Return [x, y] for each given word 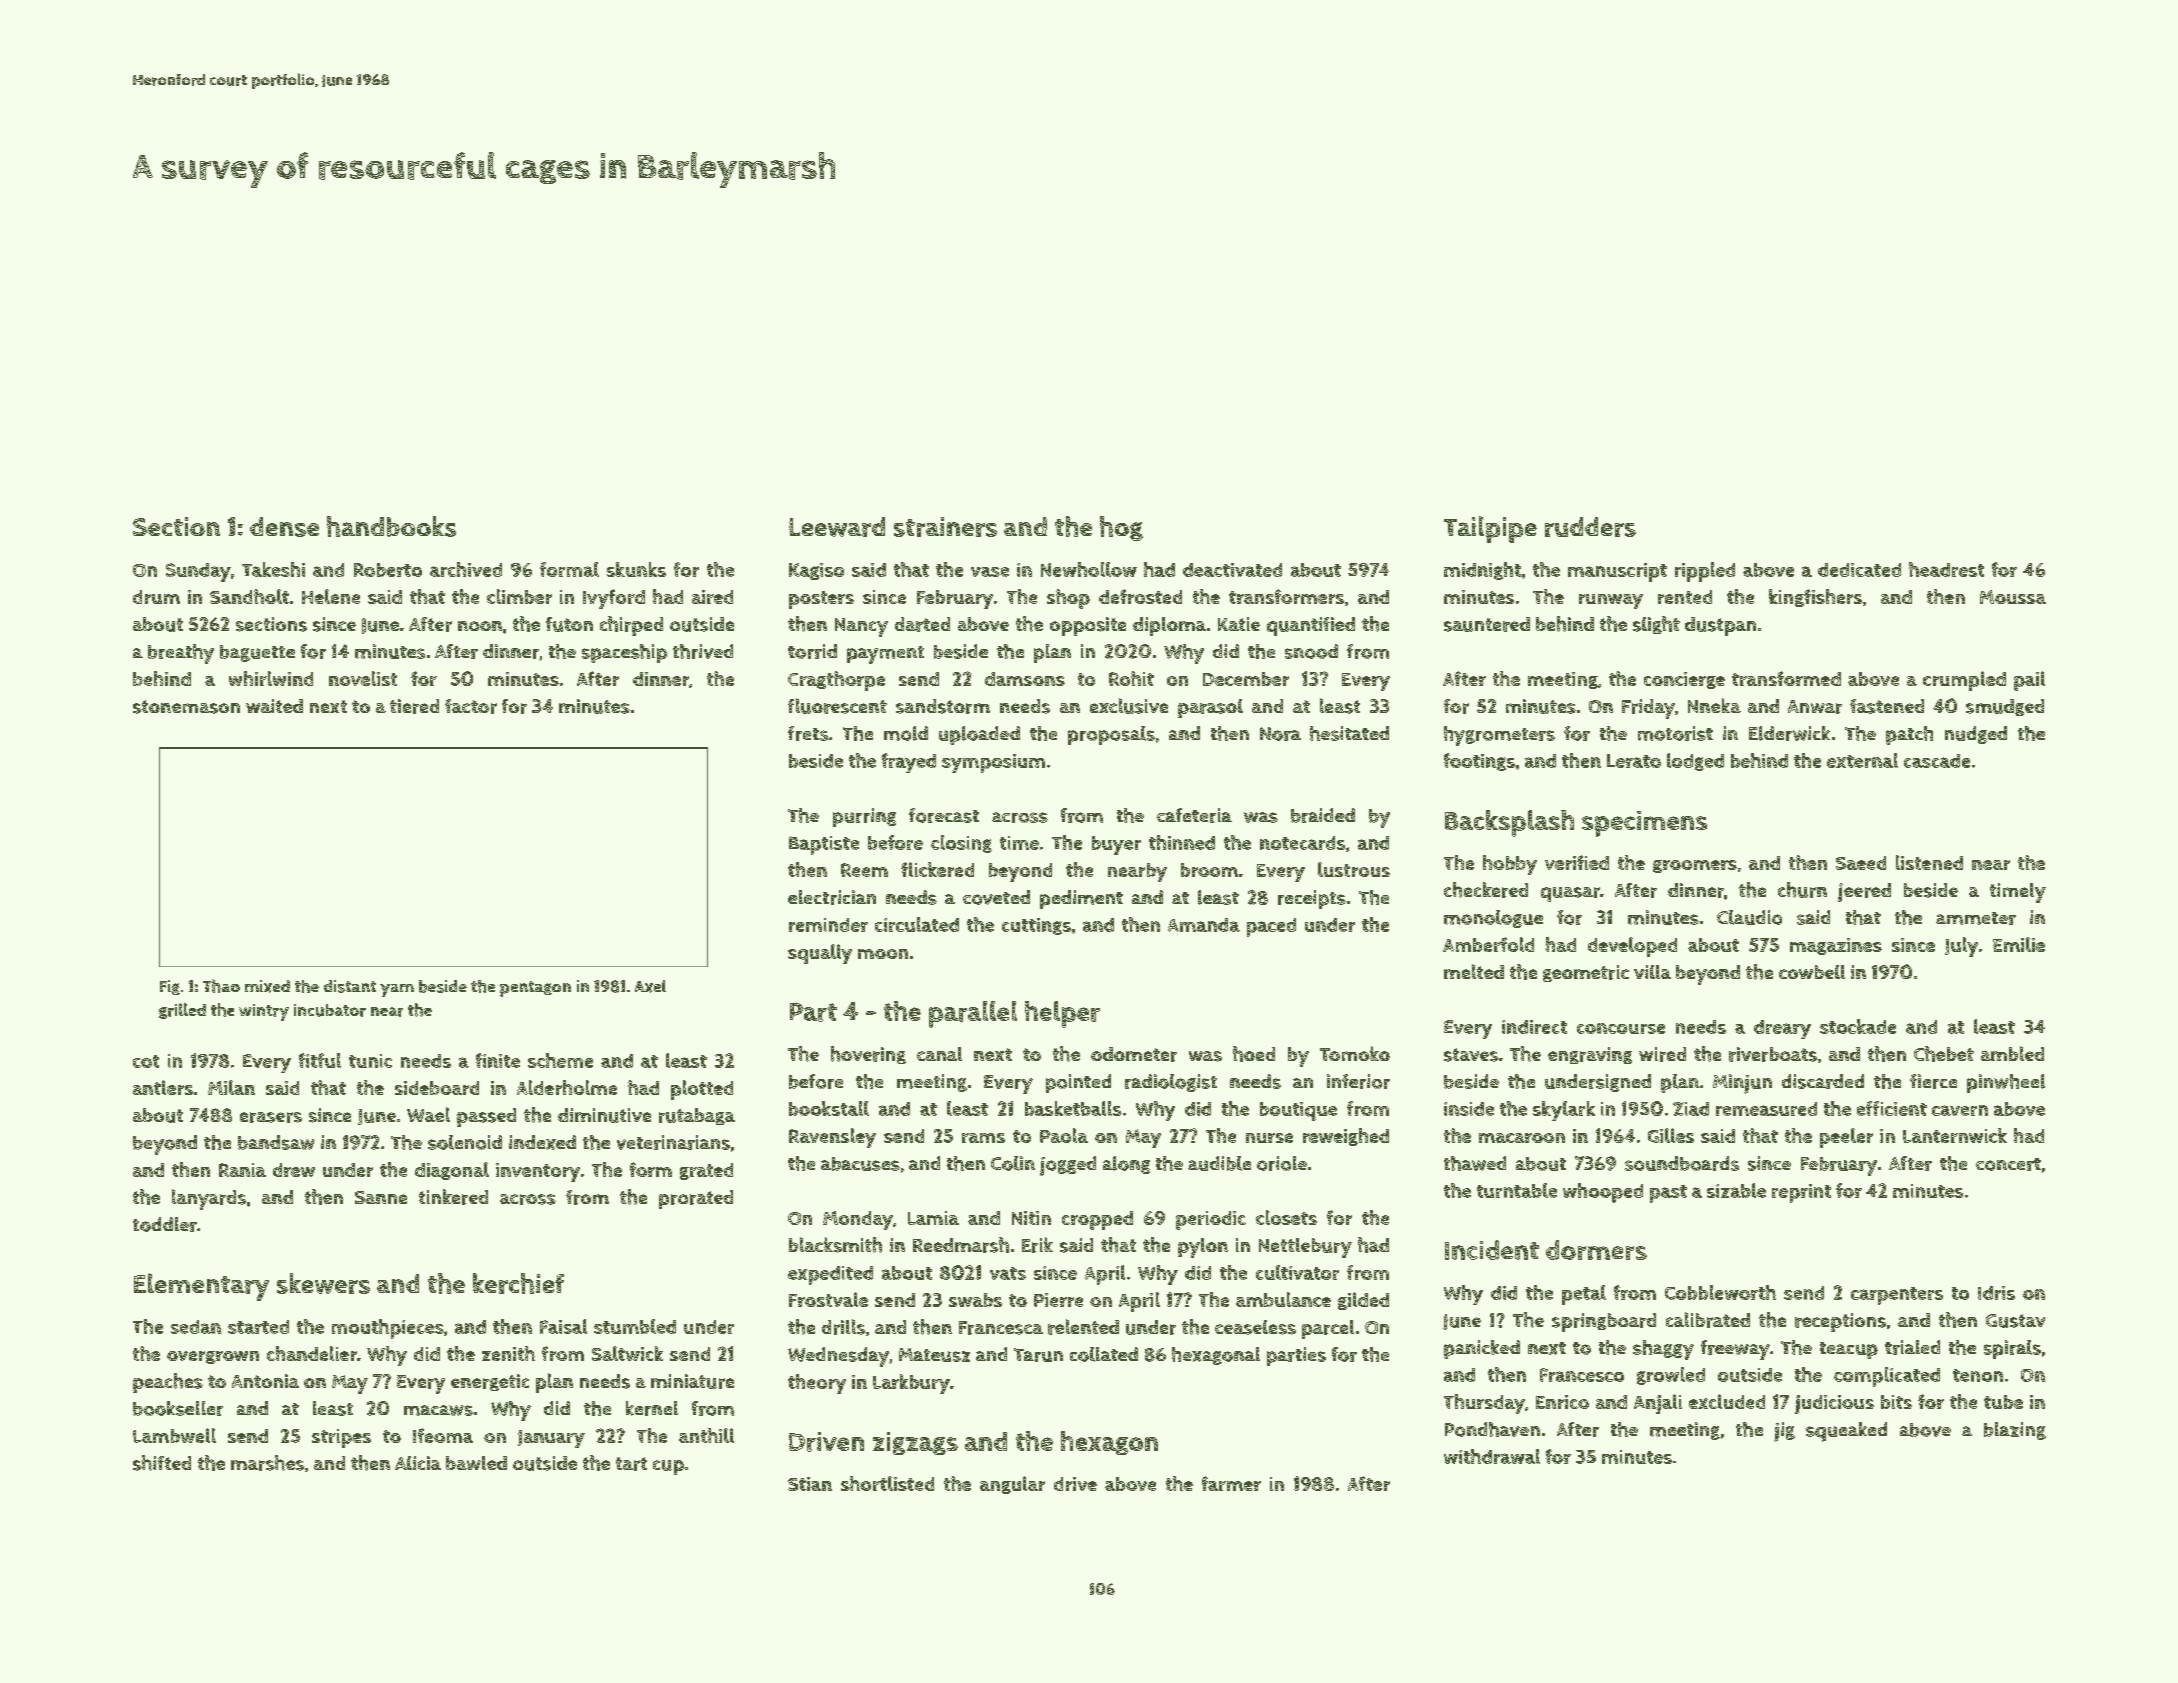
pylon [1203, 1248]
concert [2008, 1164]
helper [1062, 1014]
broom [1209, 870]
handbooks [391, 526]
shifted [162, 1463]
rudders [1590, 527]
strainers [945, 527]
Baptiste [824, 845]
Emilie [2019, 944]
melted [1474, 971]
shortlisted [887, 1483]
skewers [323, 1283]
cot [146, 1061]
